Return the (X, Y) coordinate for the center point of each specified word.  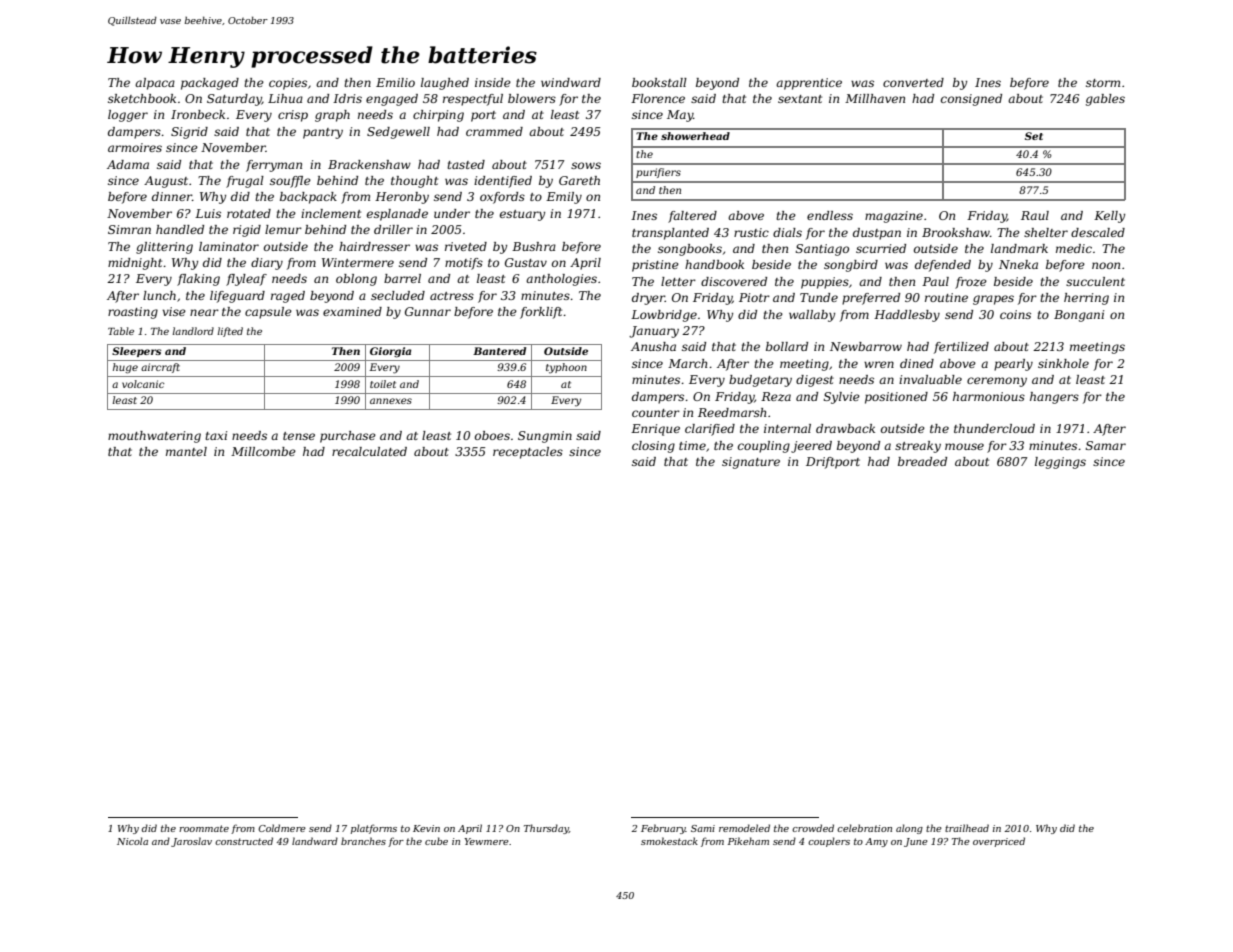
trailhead (967, 828)
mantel (186, 451)
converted (913, 82)
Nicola (132, 841)
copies (288, 84)
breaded (922, 461)
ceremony (997, 382)
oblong (356, 280)
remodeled (744, 828)
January (654, 332)
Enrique (655, 430)
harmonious (989, 396)
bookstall (659, 82)
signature (751, 463)
